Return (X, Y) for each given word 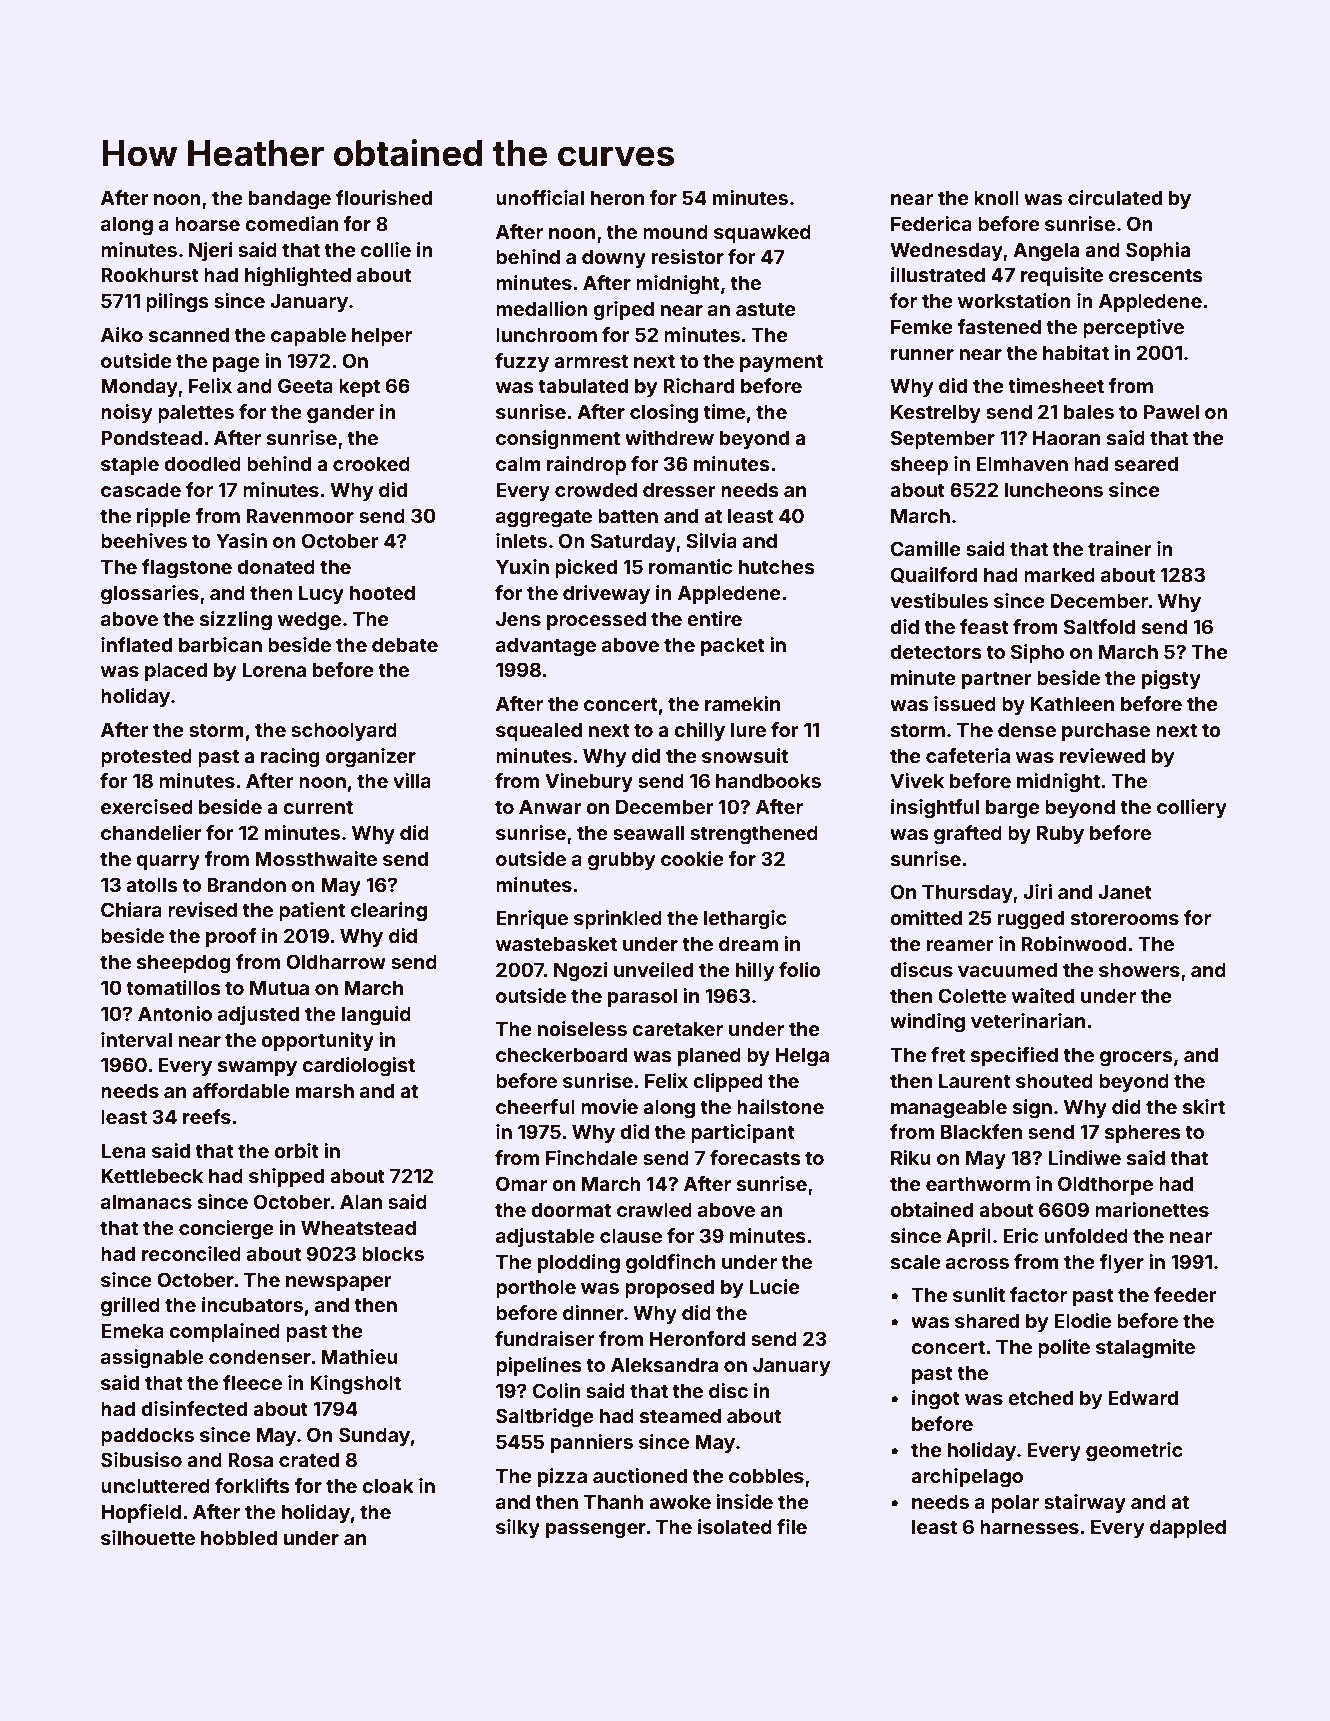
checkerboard (561, 1054)
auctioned (640, 1475)
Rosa (250, 1459)
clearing (389, 911)
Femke (922, 326)
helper (382, 336)
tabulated (583, 385)
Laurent (975, 1080)
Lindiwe (1084, 1157)
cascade (141, 489)
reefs (207, 1116)
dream (748, 943)
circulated (1115, 197)
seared (1146, 463)
